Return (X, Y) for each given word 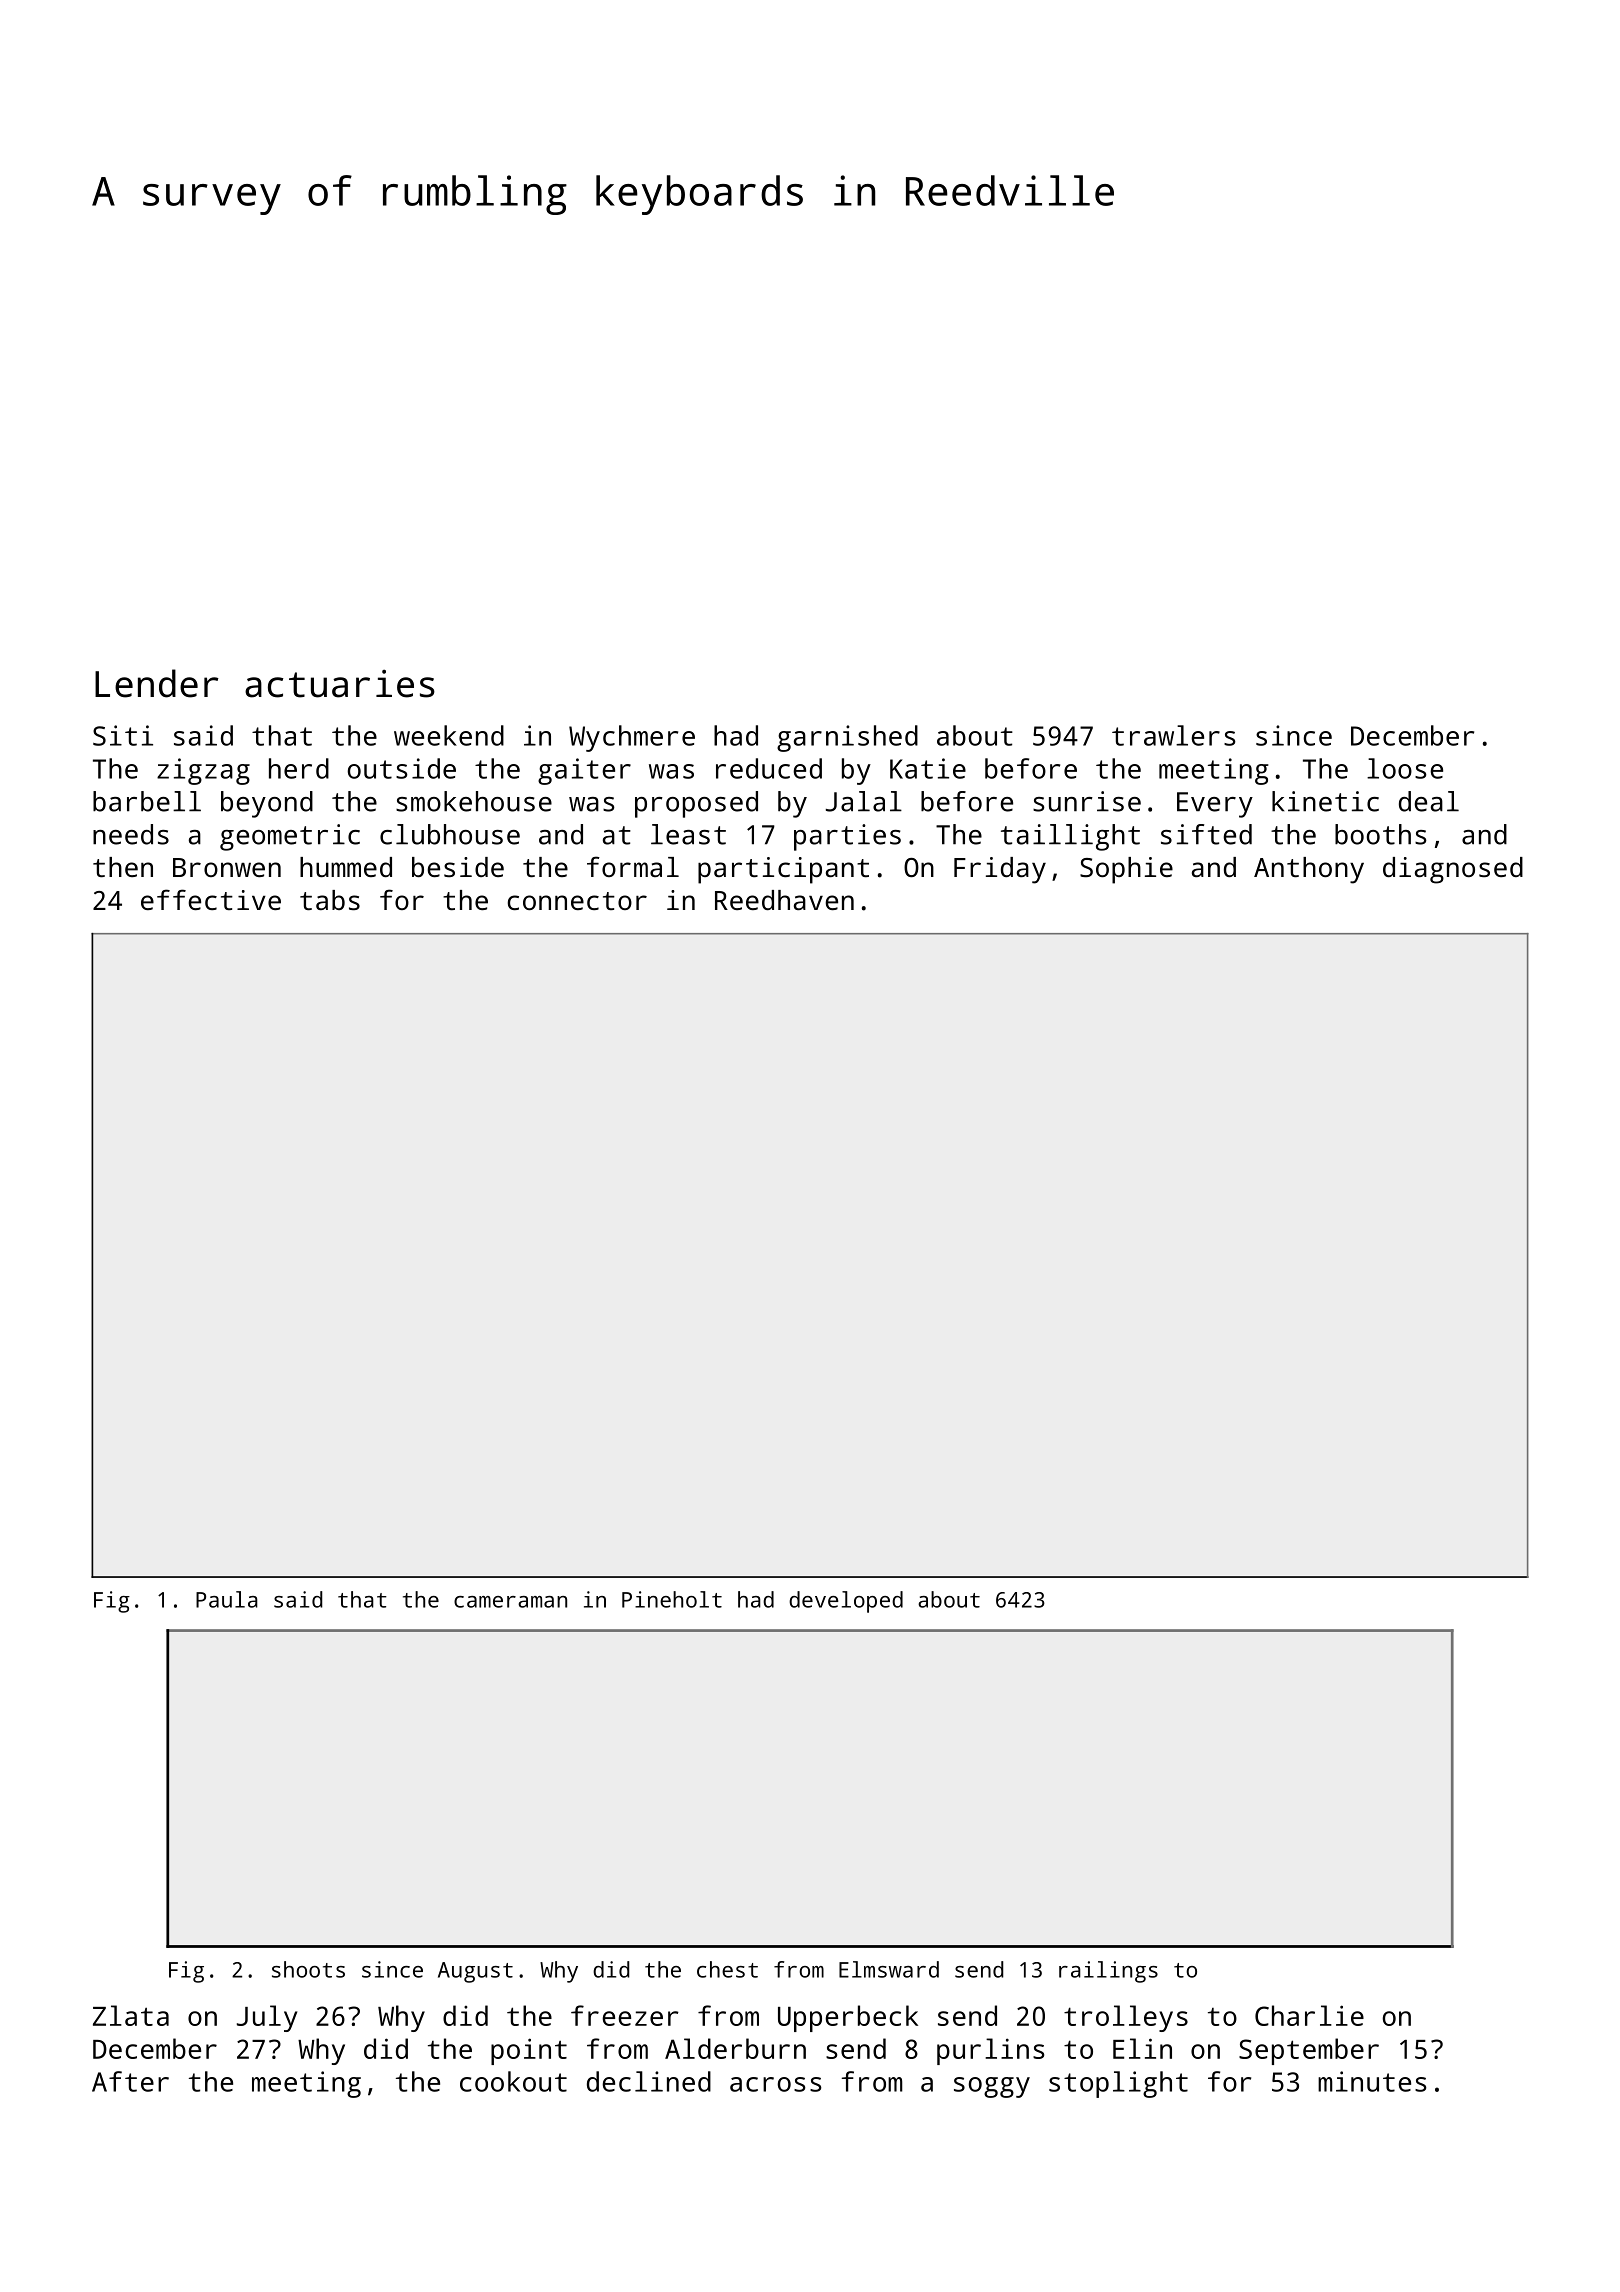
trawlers (1174, 735)
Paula (227, 1599)
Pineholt (672, 1599)
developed (846, 1602)
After (130, 2081)
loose (1405, 768)
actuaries (340, 683)
